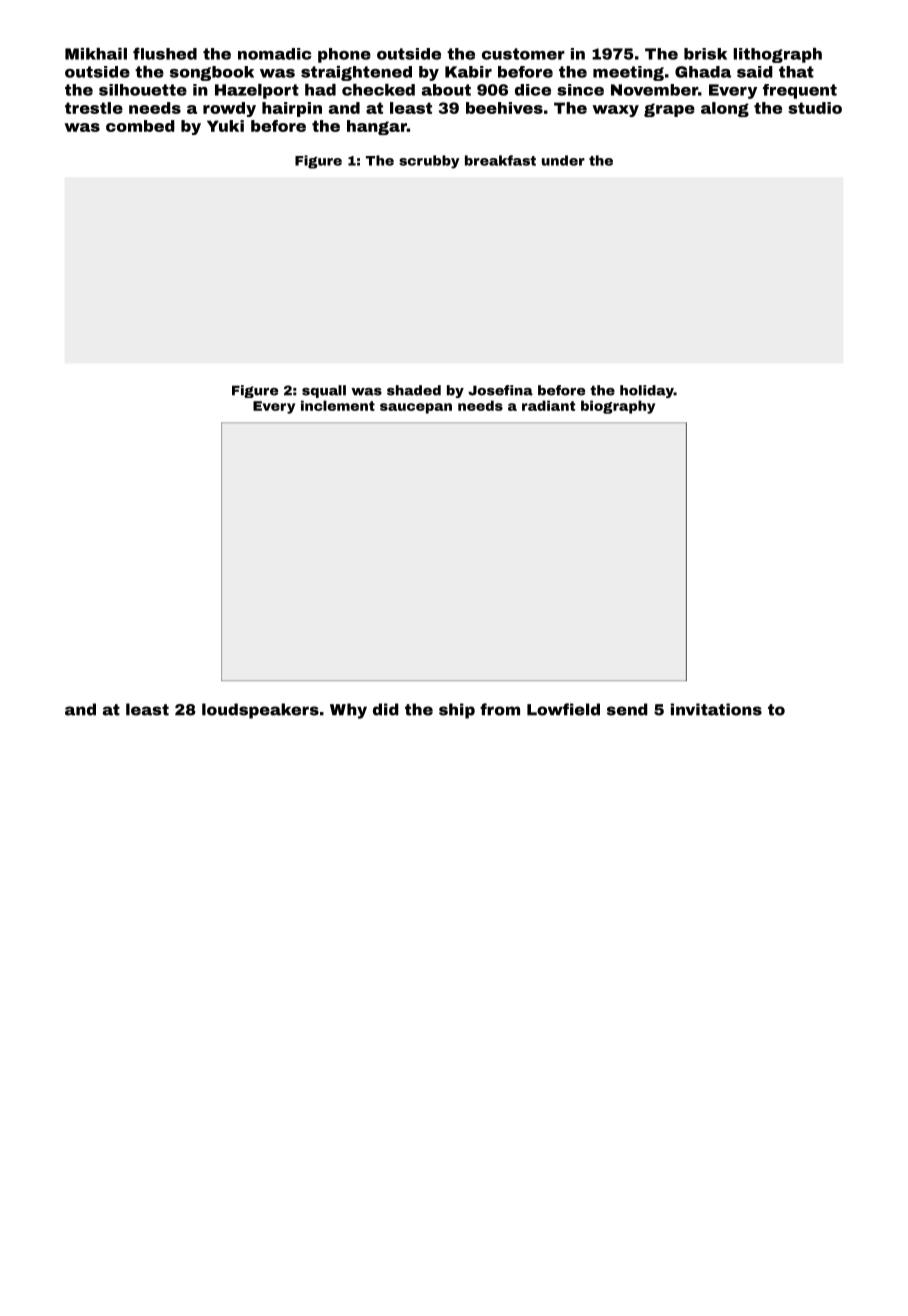 Image resolution: width=908 pixels, height=1316 pixels. Describe the element at coordinates (416, 408) in the page. I see `saucepan` at that location.
